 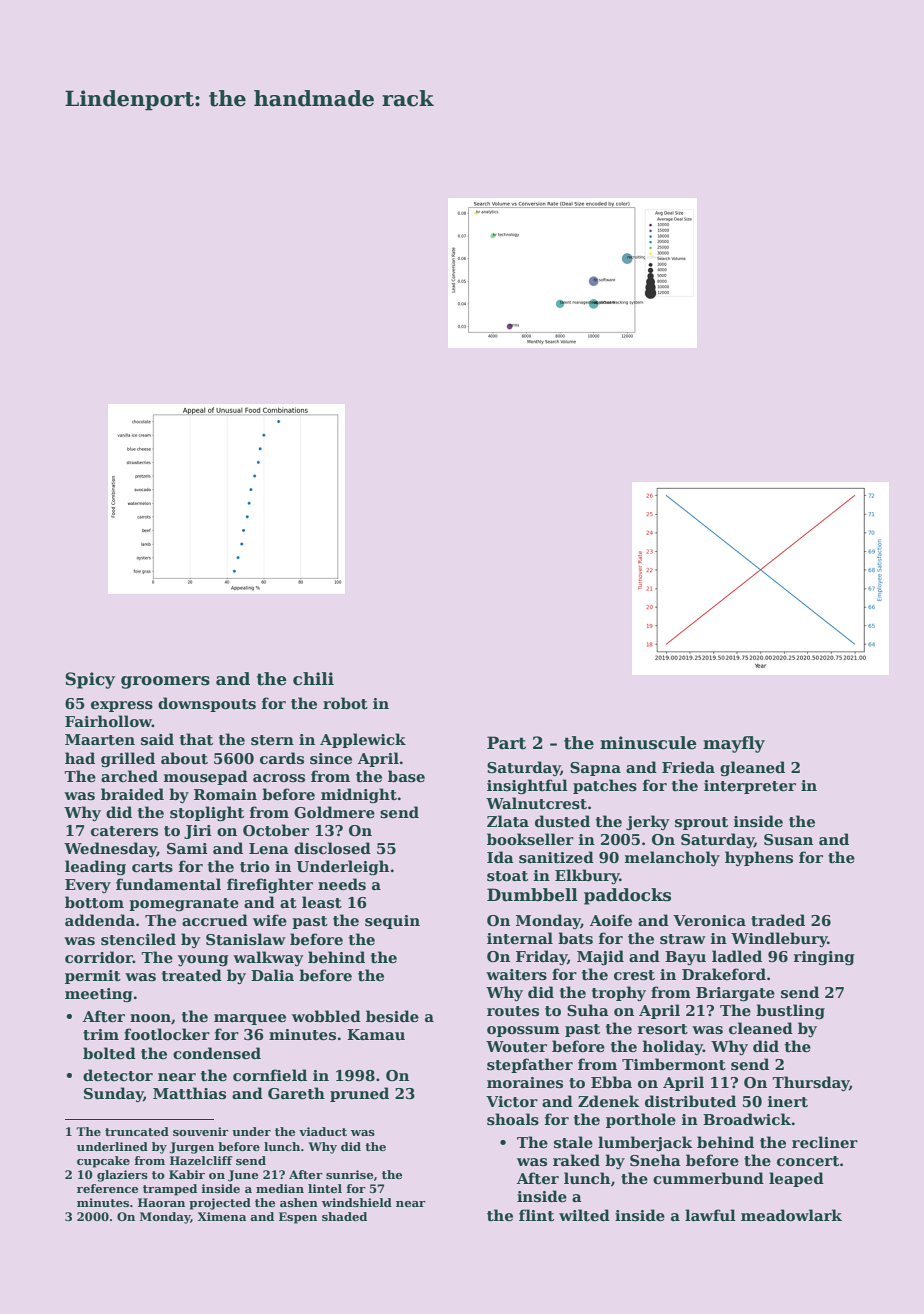 I want to click on trim, so click(x=101, y=1034).
